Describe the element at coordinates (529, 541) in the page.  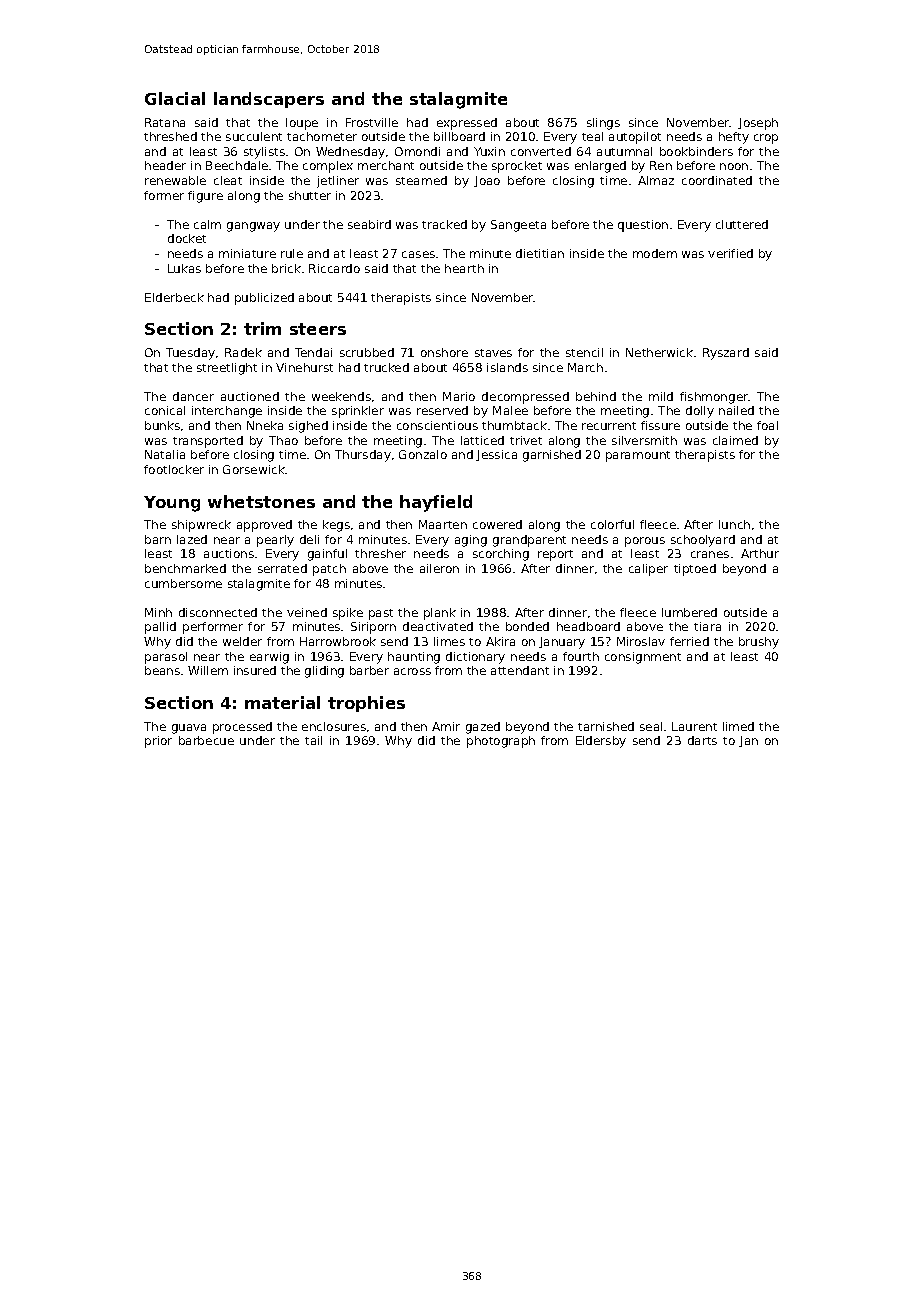
I see `grandparent` at that location.
